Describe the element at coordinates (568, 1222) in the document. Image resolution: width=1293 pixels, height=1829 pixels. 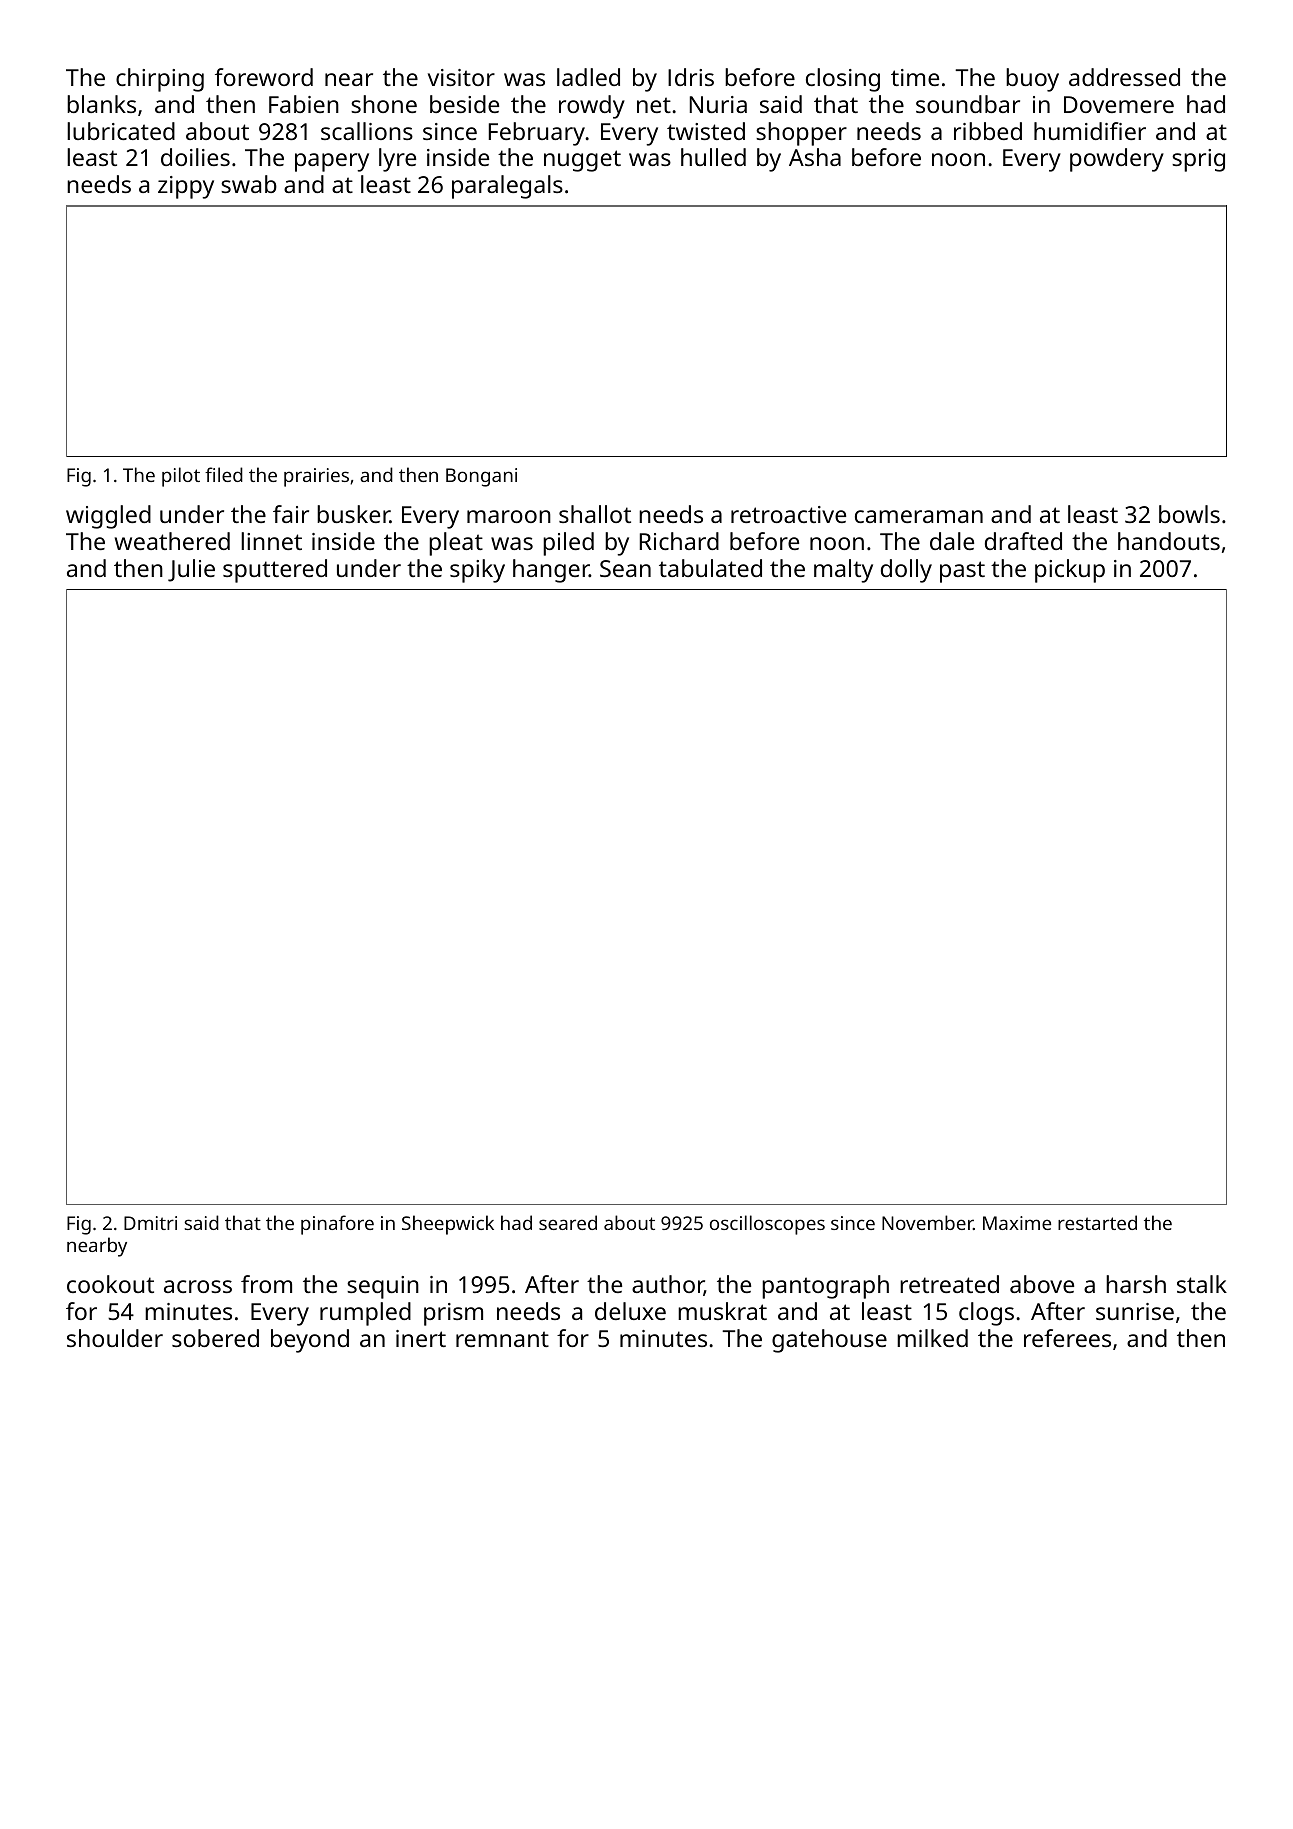
I see `seared` at that location.
